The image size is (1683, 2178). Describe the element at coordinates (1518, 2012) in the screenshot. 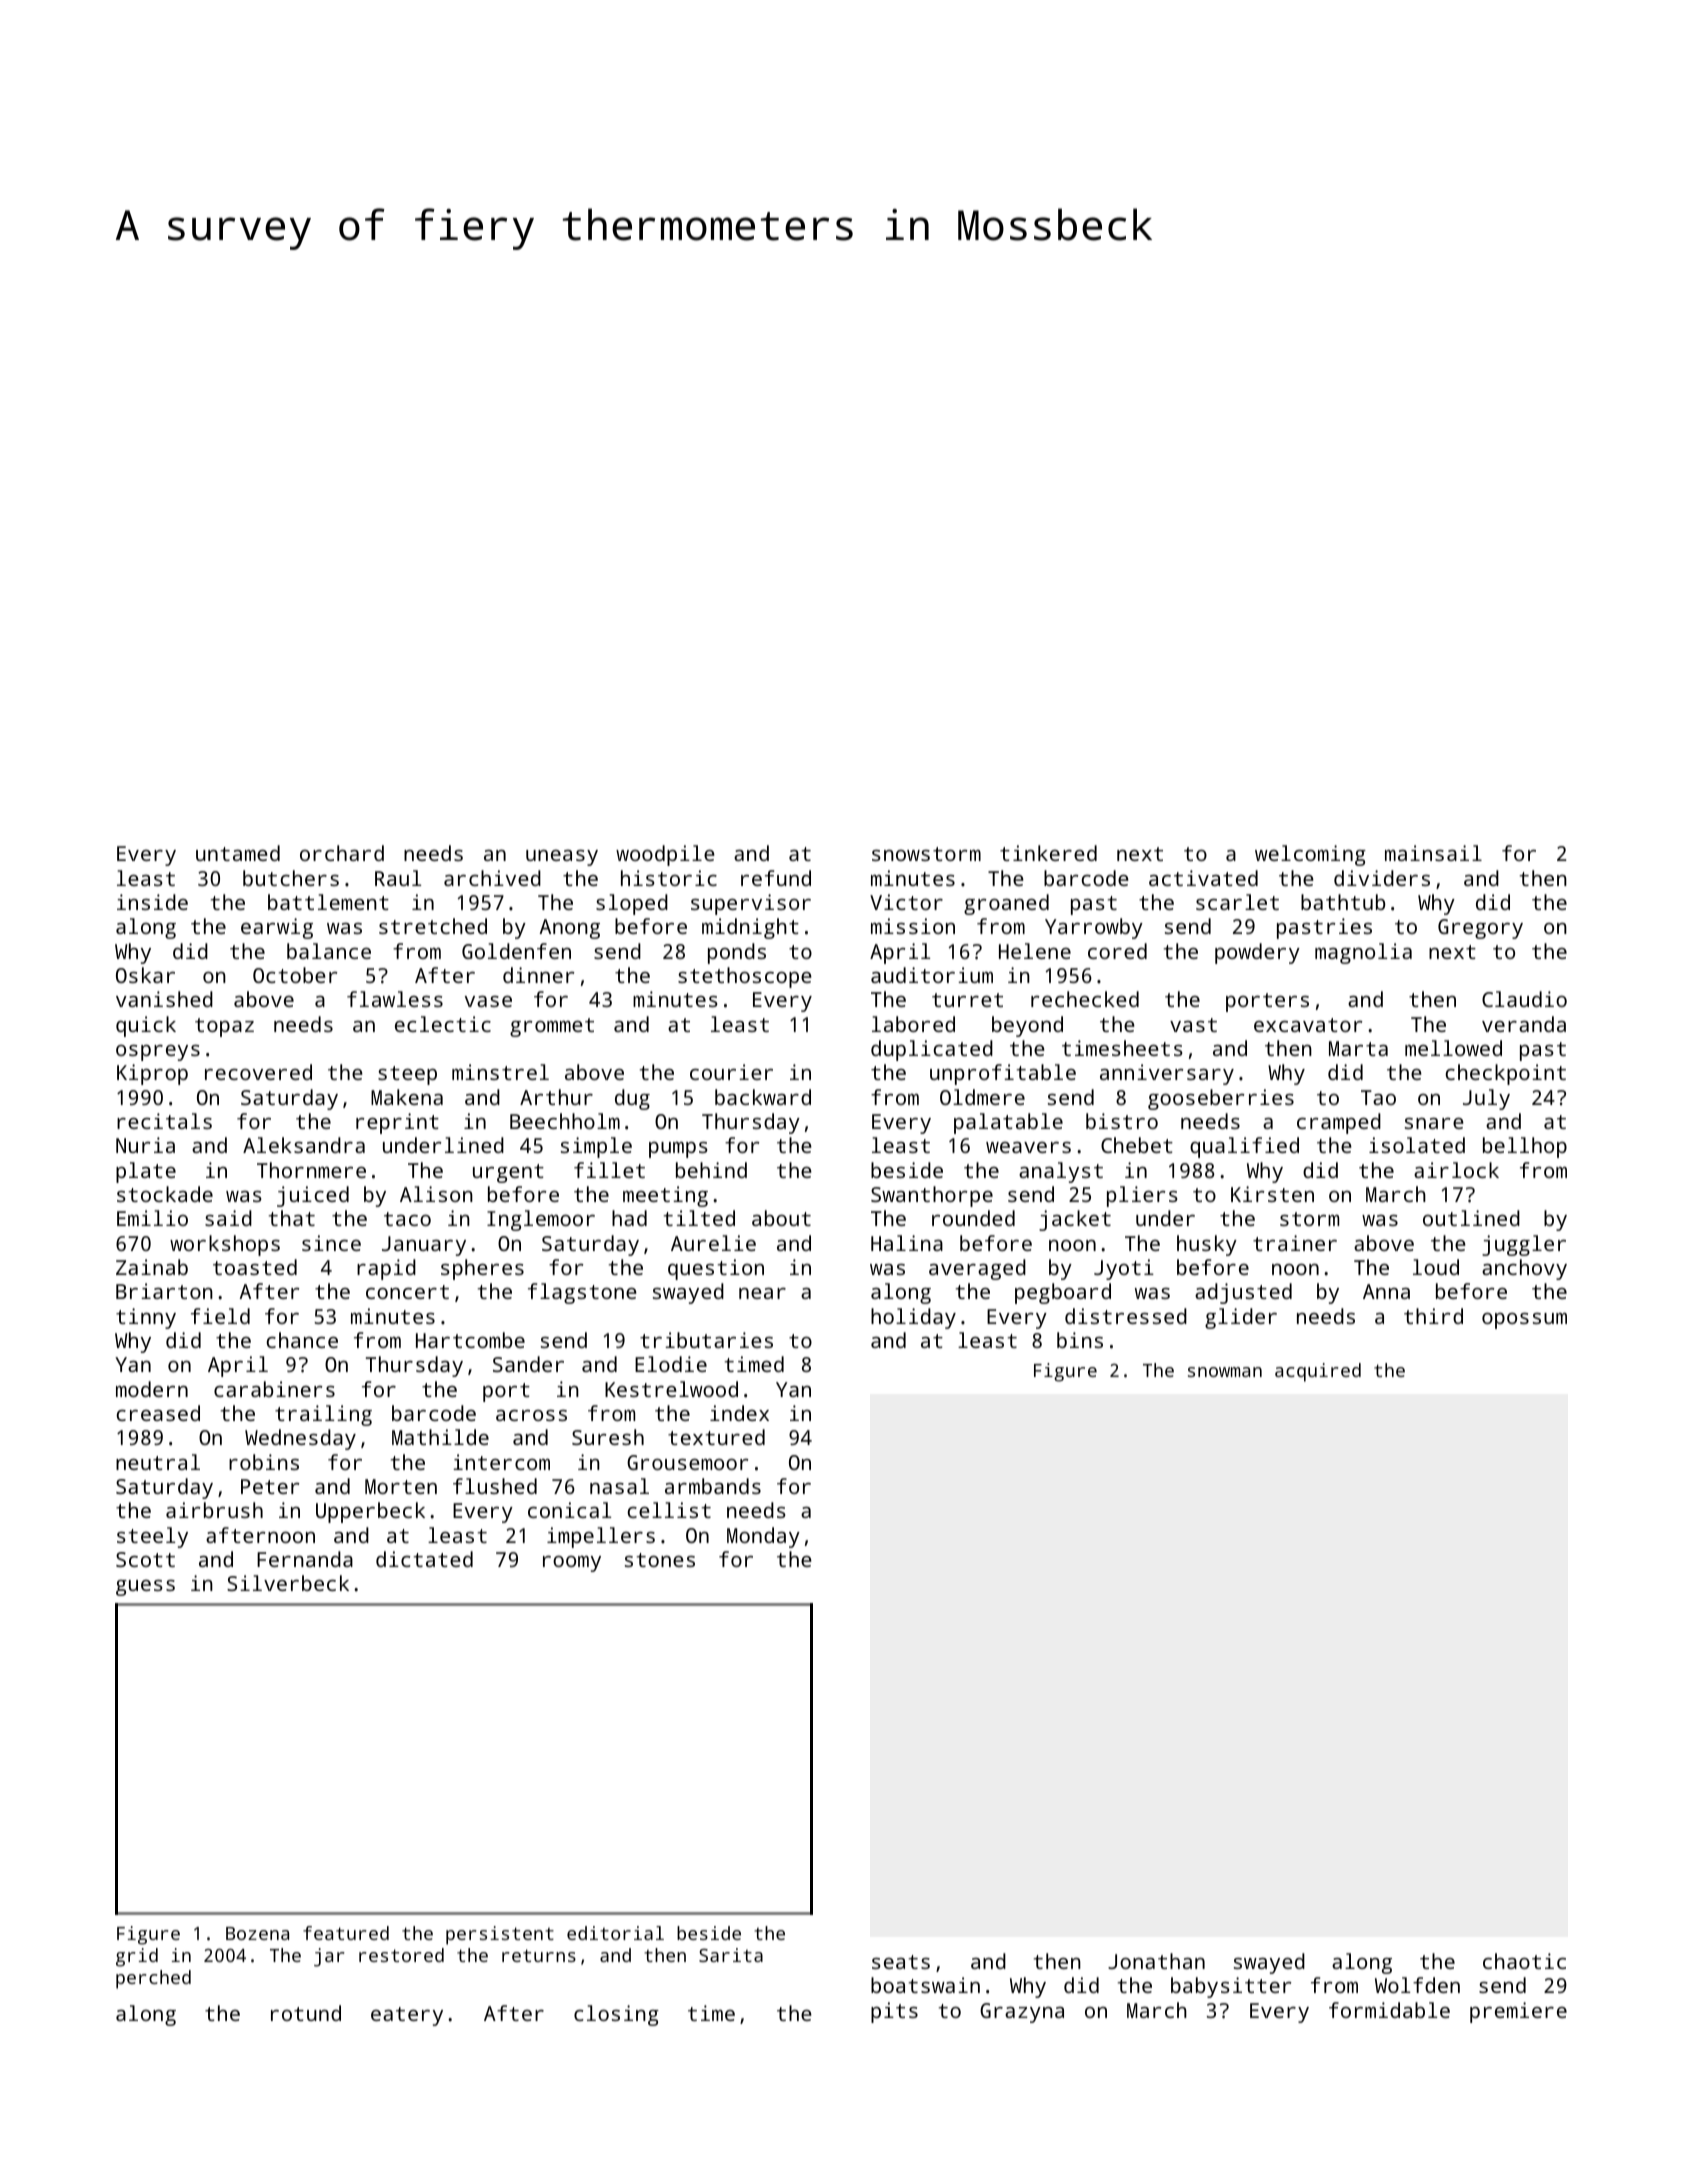

I see `premiere` at that location.
